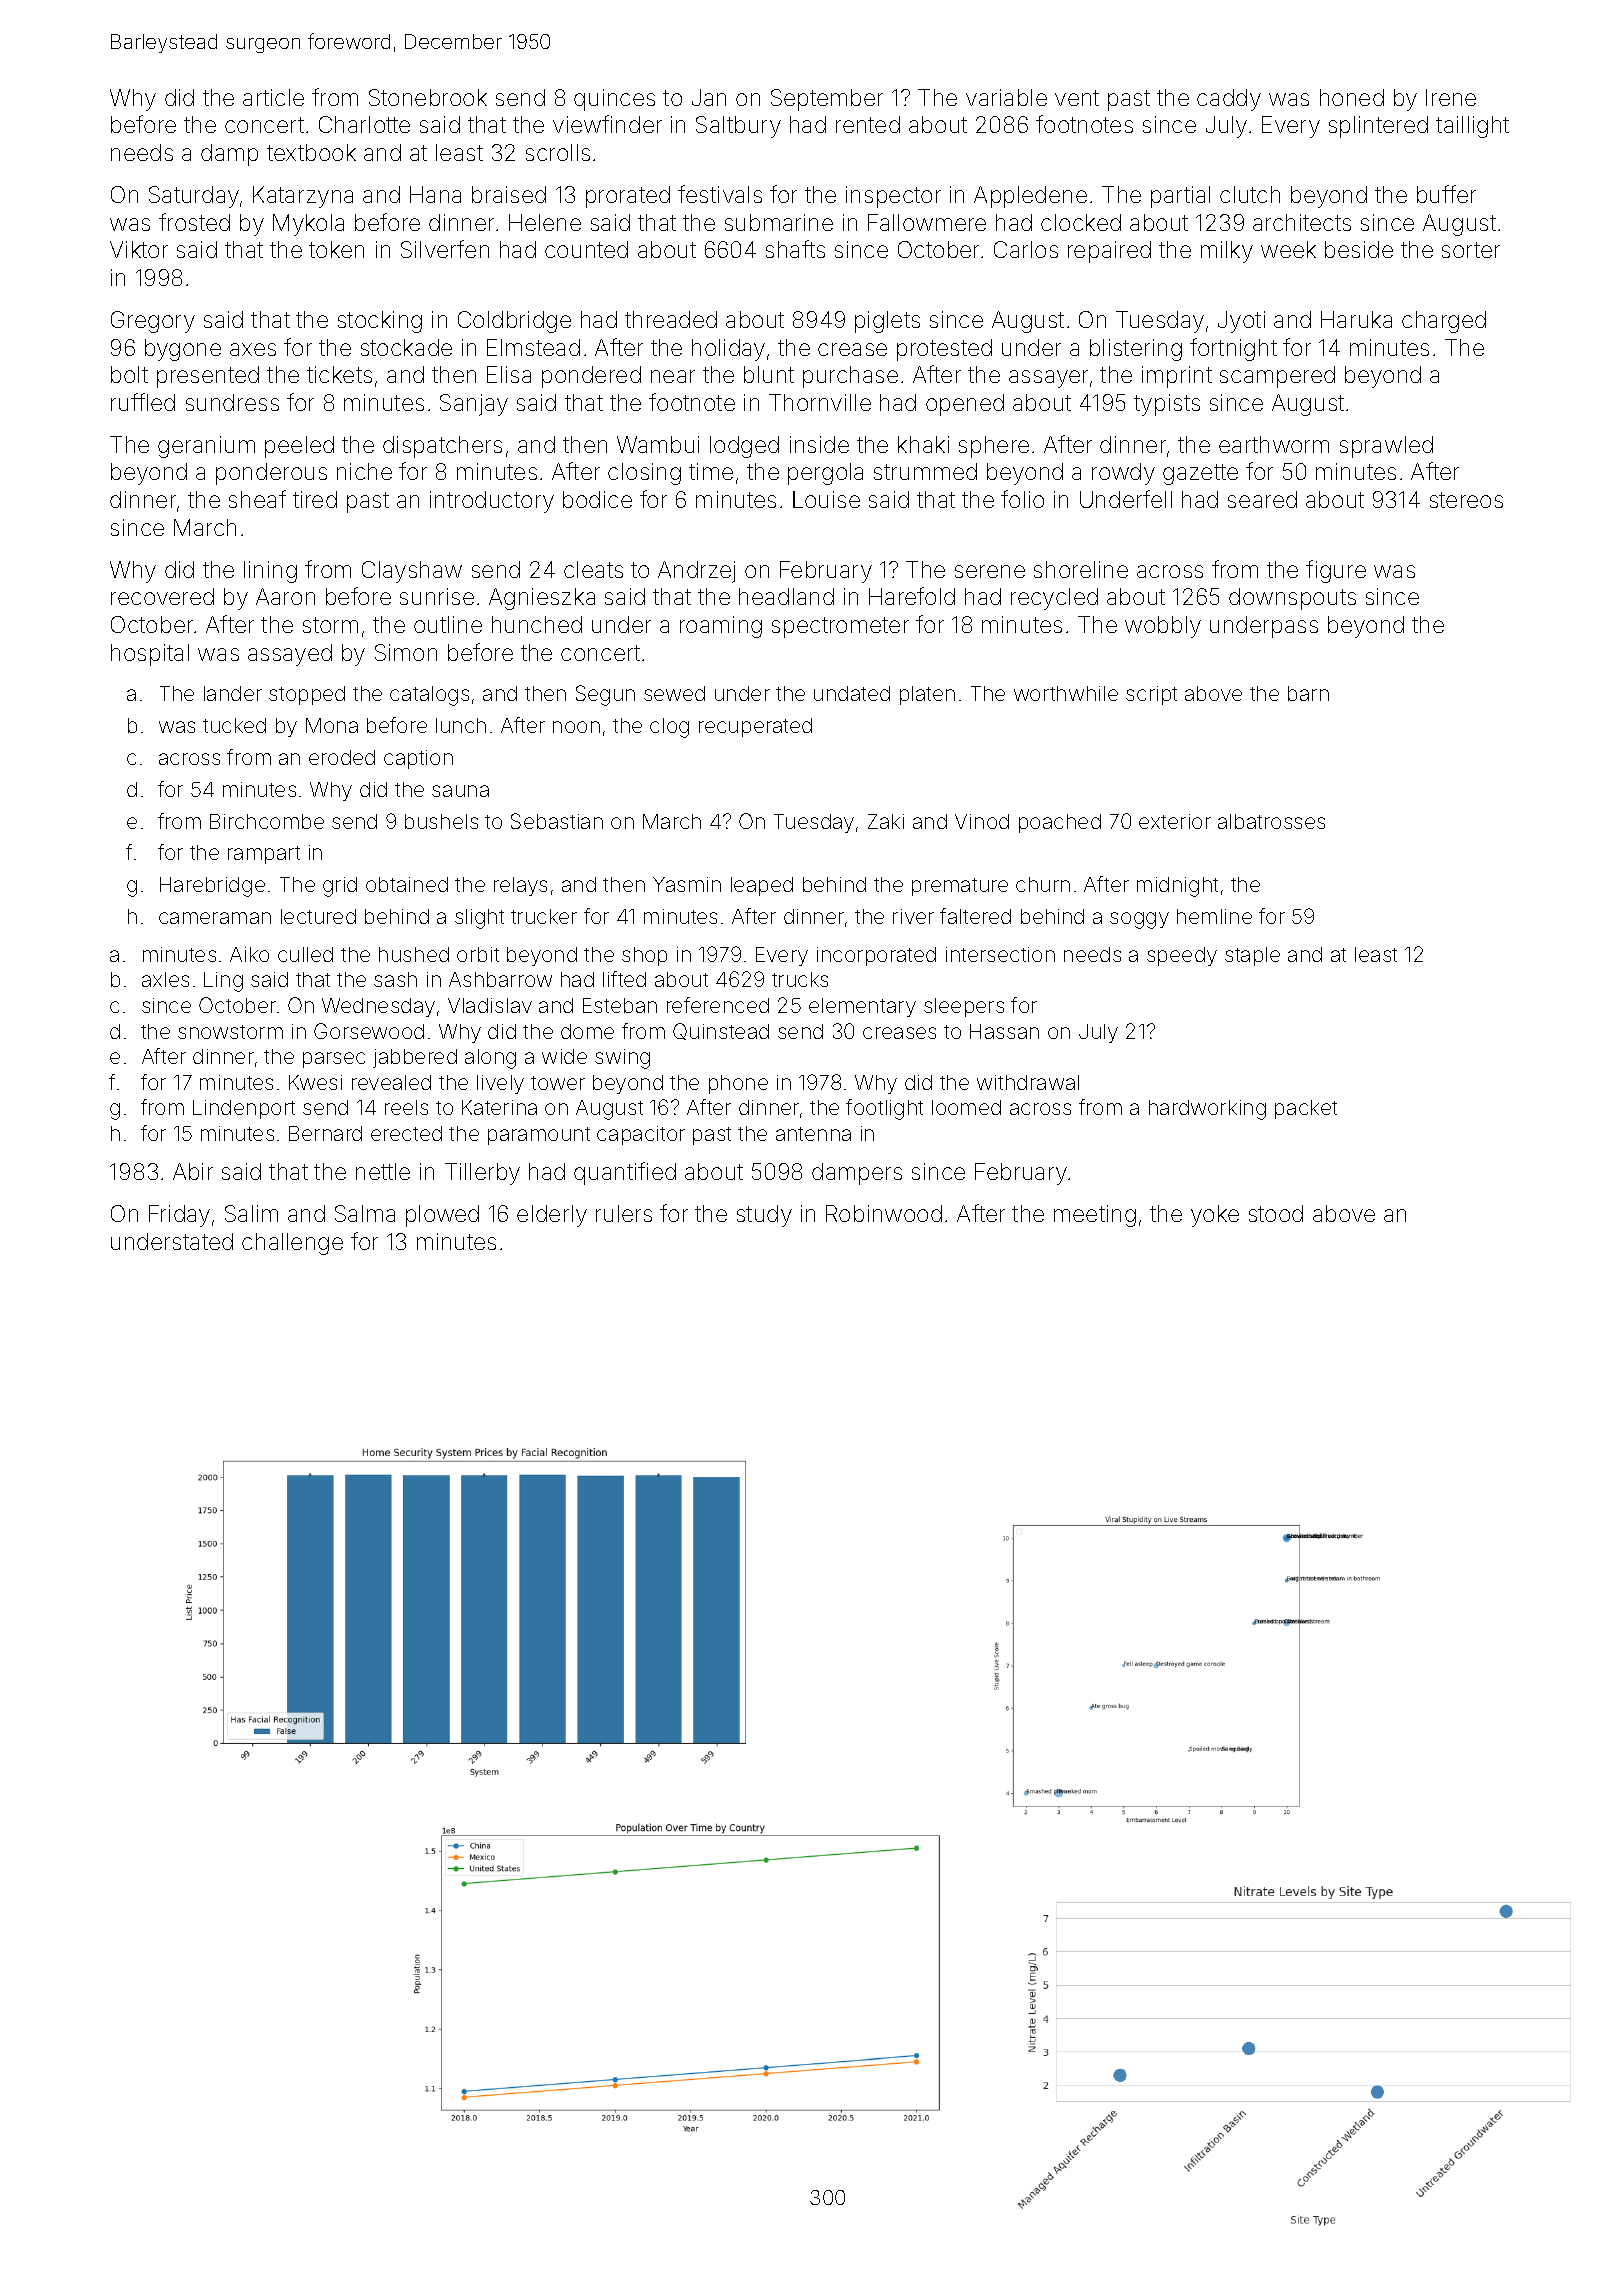  I want to click on revealed, so click(391, 1082).
